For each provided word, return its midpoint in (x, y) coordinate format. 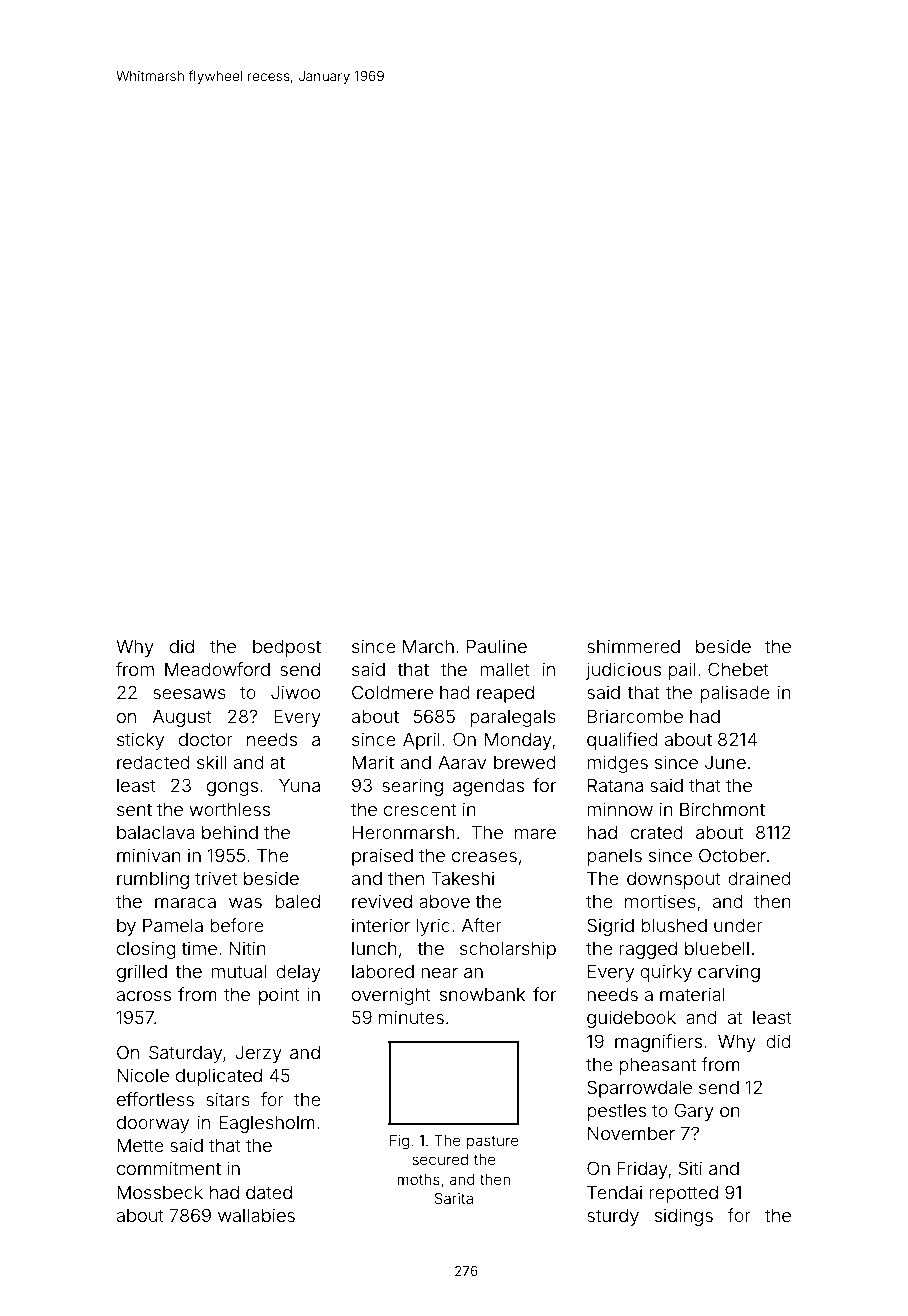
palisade (735, 694)
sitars (228, 1099)
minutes (411, 1017)
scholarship (508, 950)
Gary (694, 1112)
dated (269, 1192)
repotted (684, 1194)
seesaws (189, 694)
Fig (399, 1142)
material (692, 994)
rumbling (153, 880)
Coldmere (392, 692)
